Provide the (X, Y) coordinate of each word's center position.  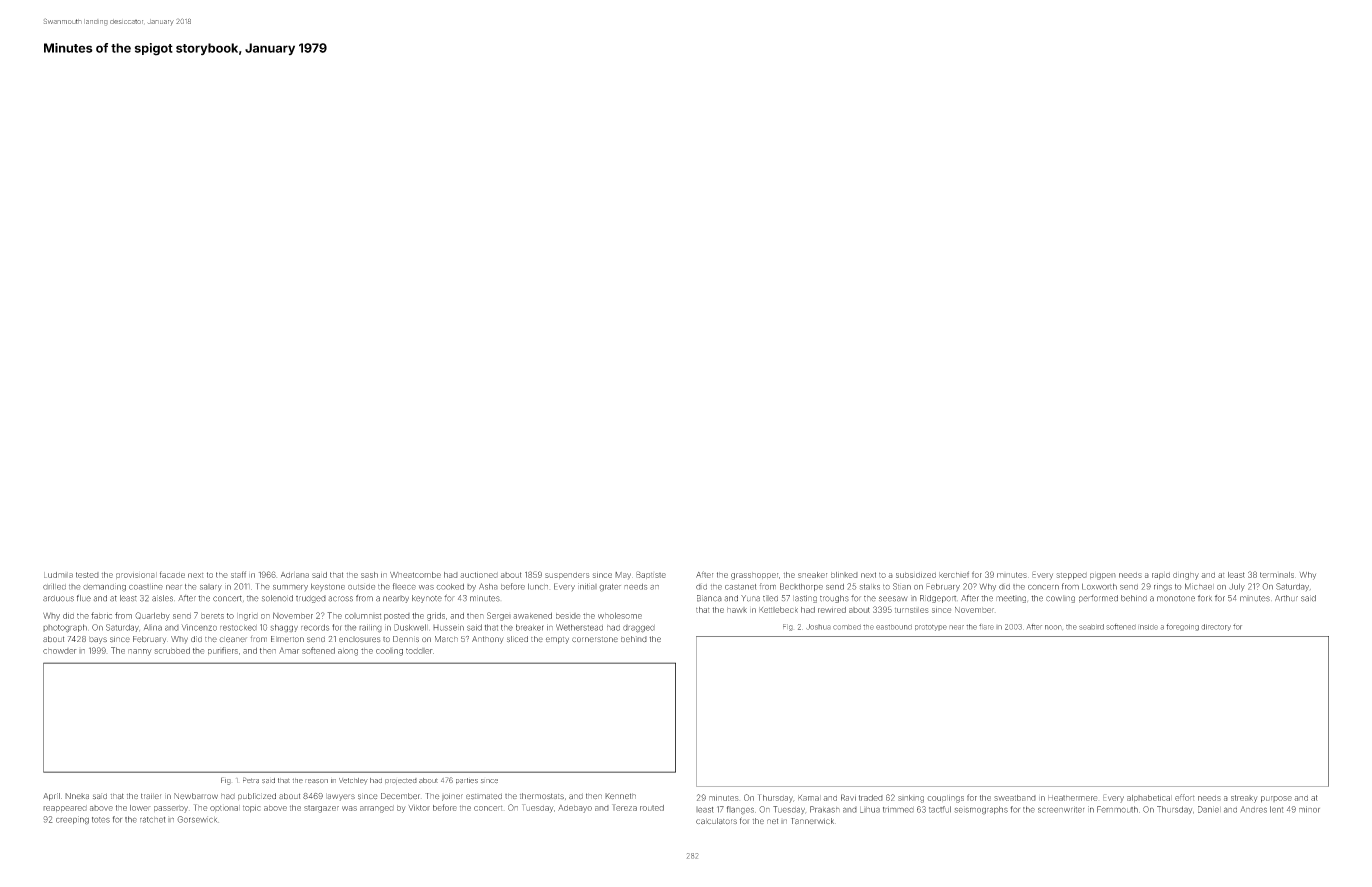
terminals (1277, 575)
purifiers (223, 651)
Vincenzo (199, 627)
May (623, 576)
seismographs (981, 810)
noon (1053, 627)
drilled (54, 586)
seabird (1091, 627)
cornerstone (595, 639)
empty (557, 640)
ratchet (152, 820)
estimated (484, 796)
